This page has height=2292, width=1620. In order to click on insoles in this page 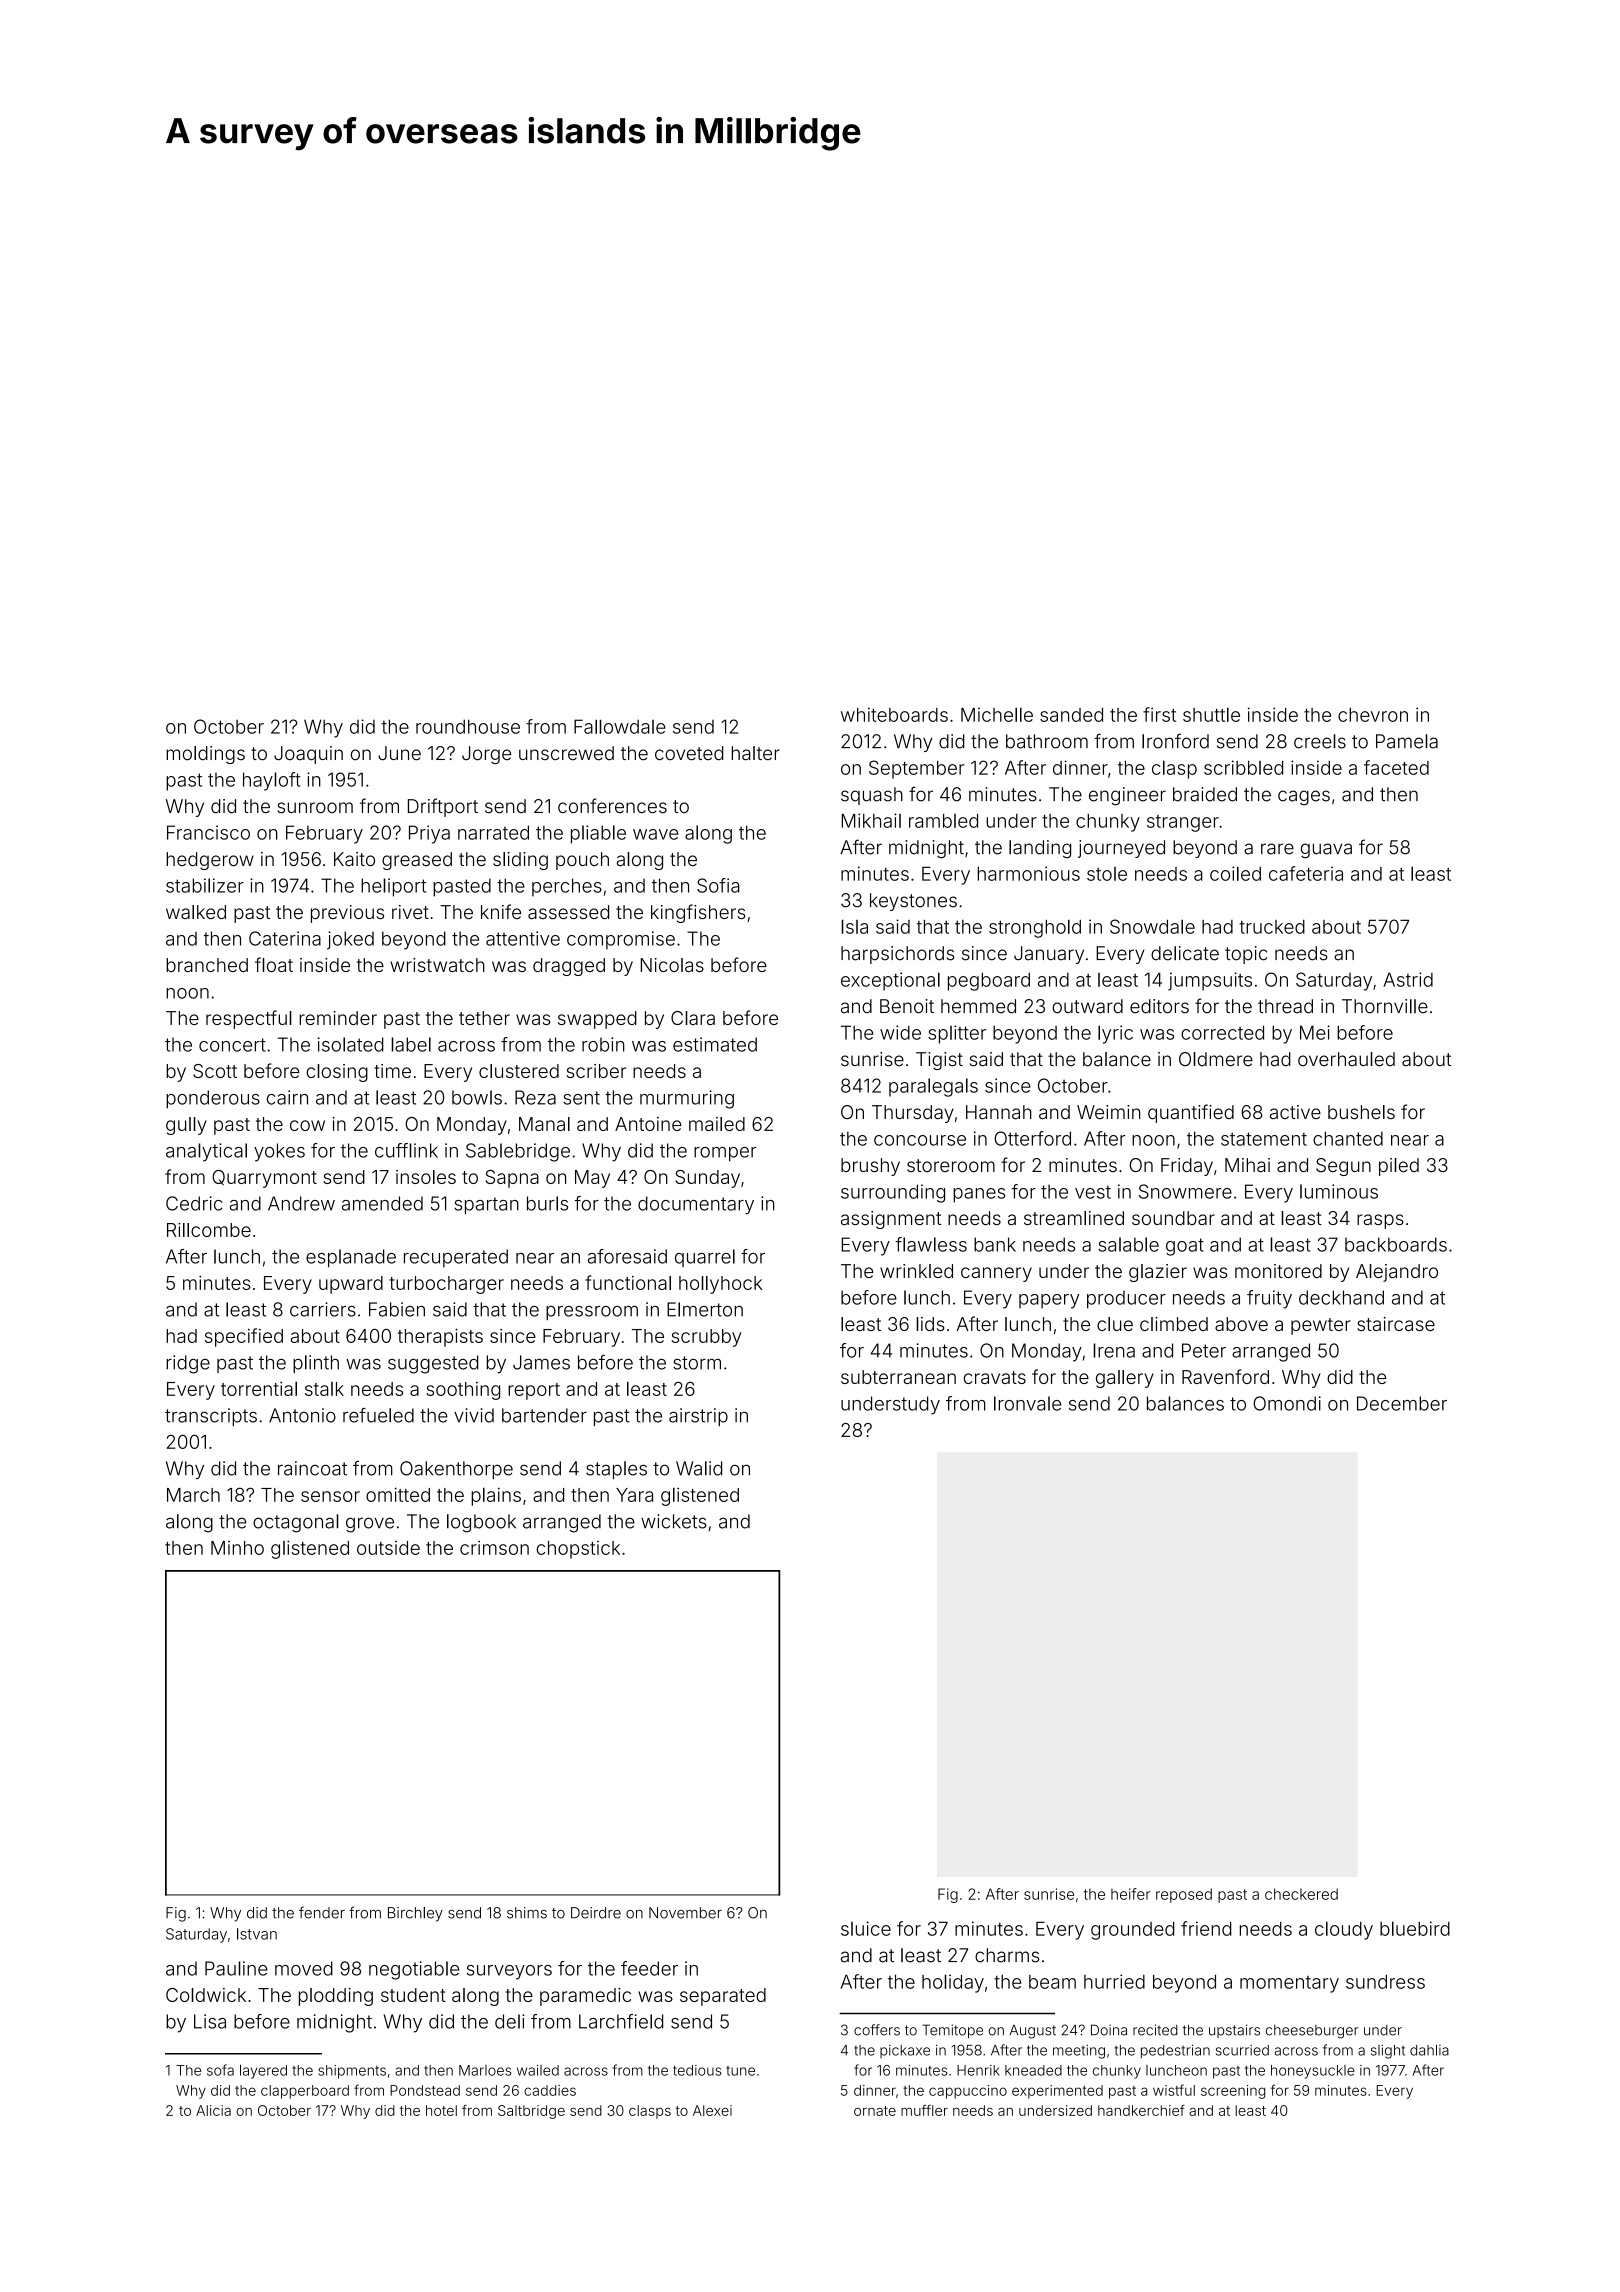, I will do `click(426, 1177)`.
